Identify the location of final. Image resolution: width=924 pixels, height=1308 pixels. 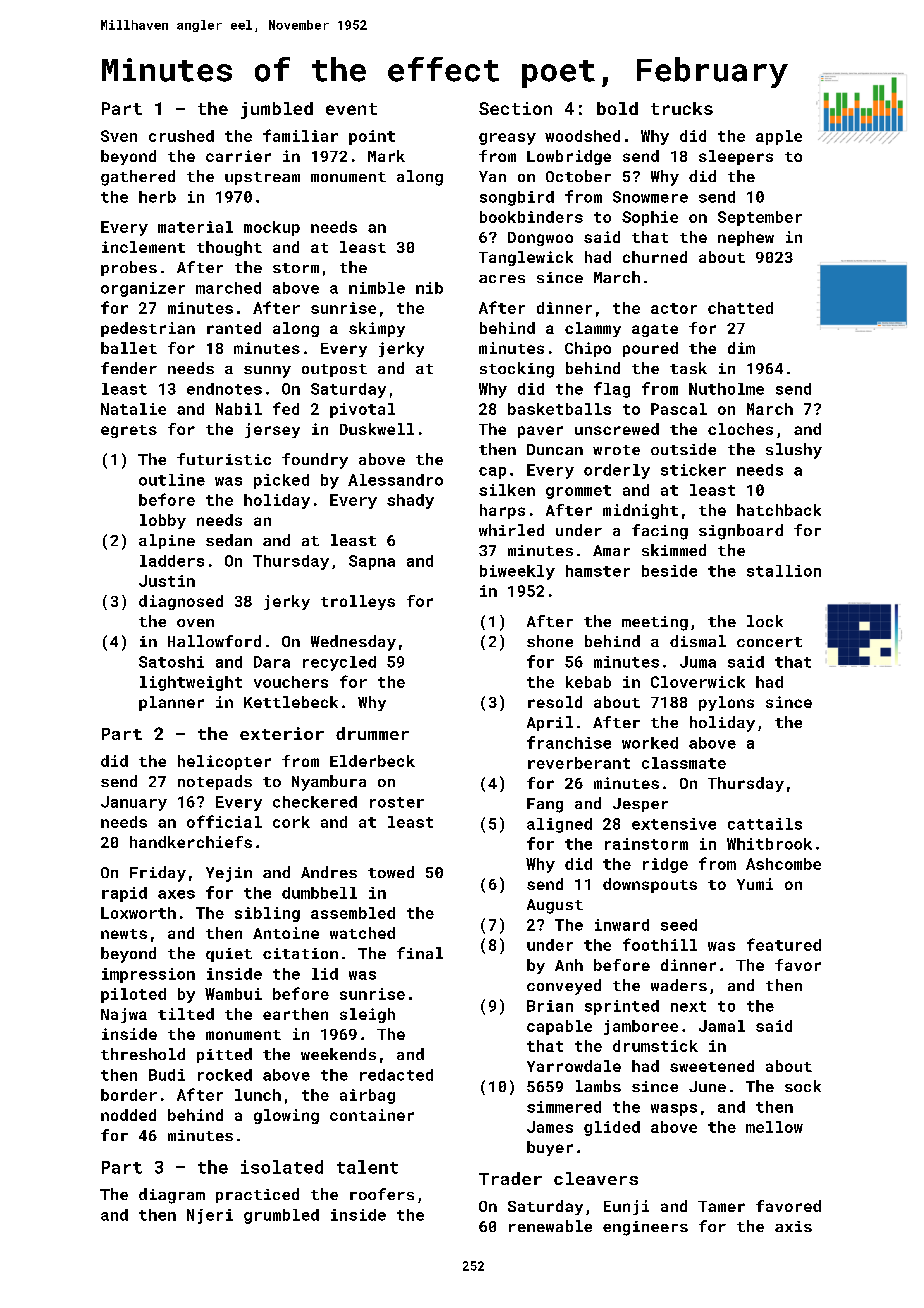
(420, 953).
